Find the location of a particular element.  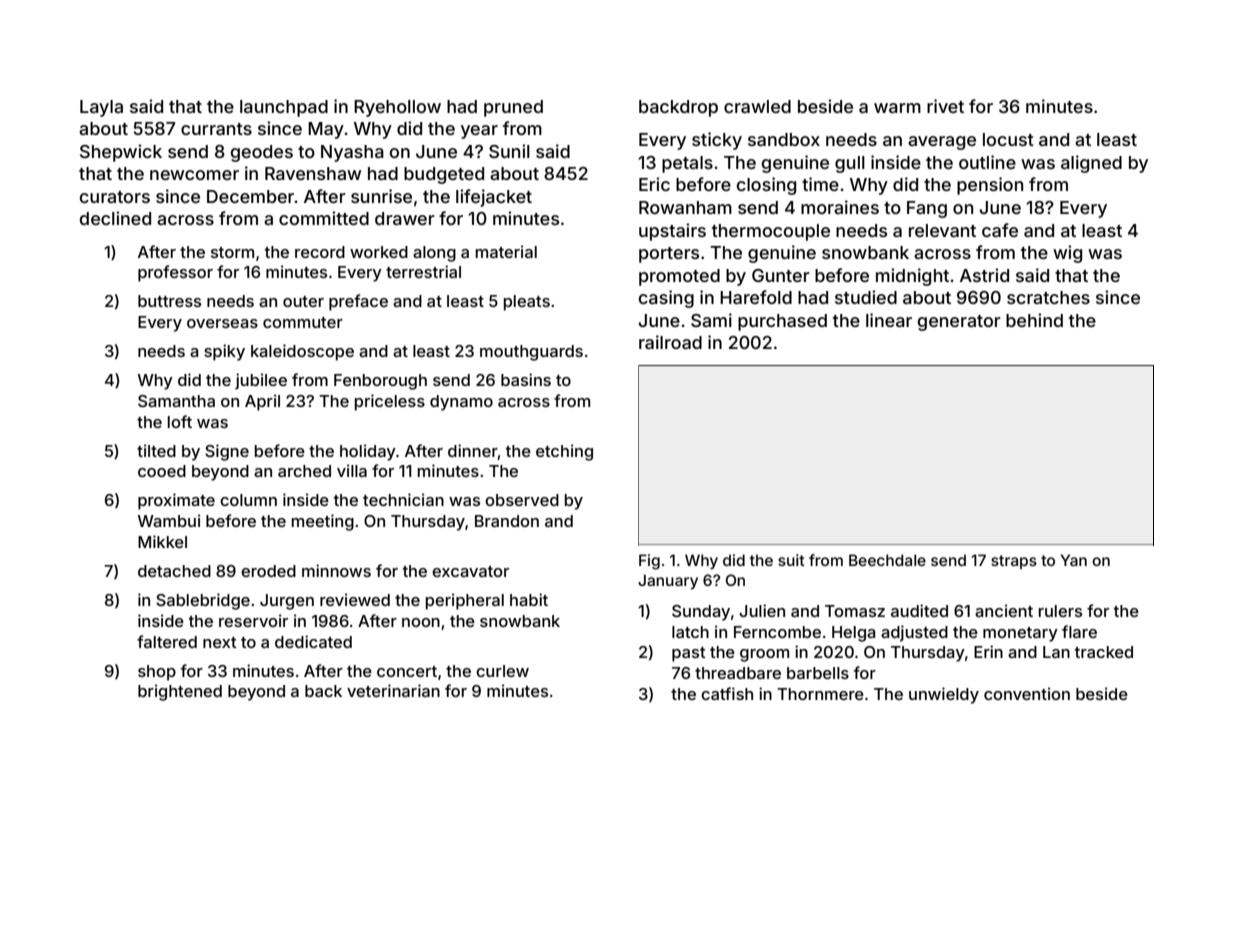

pension is located at coordinates (990, 186).
